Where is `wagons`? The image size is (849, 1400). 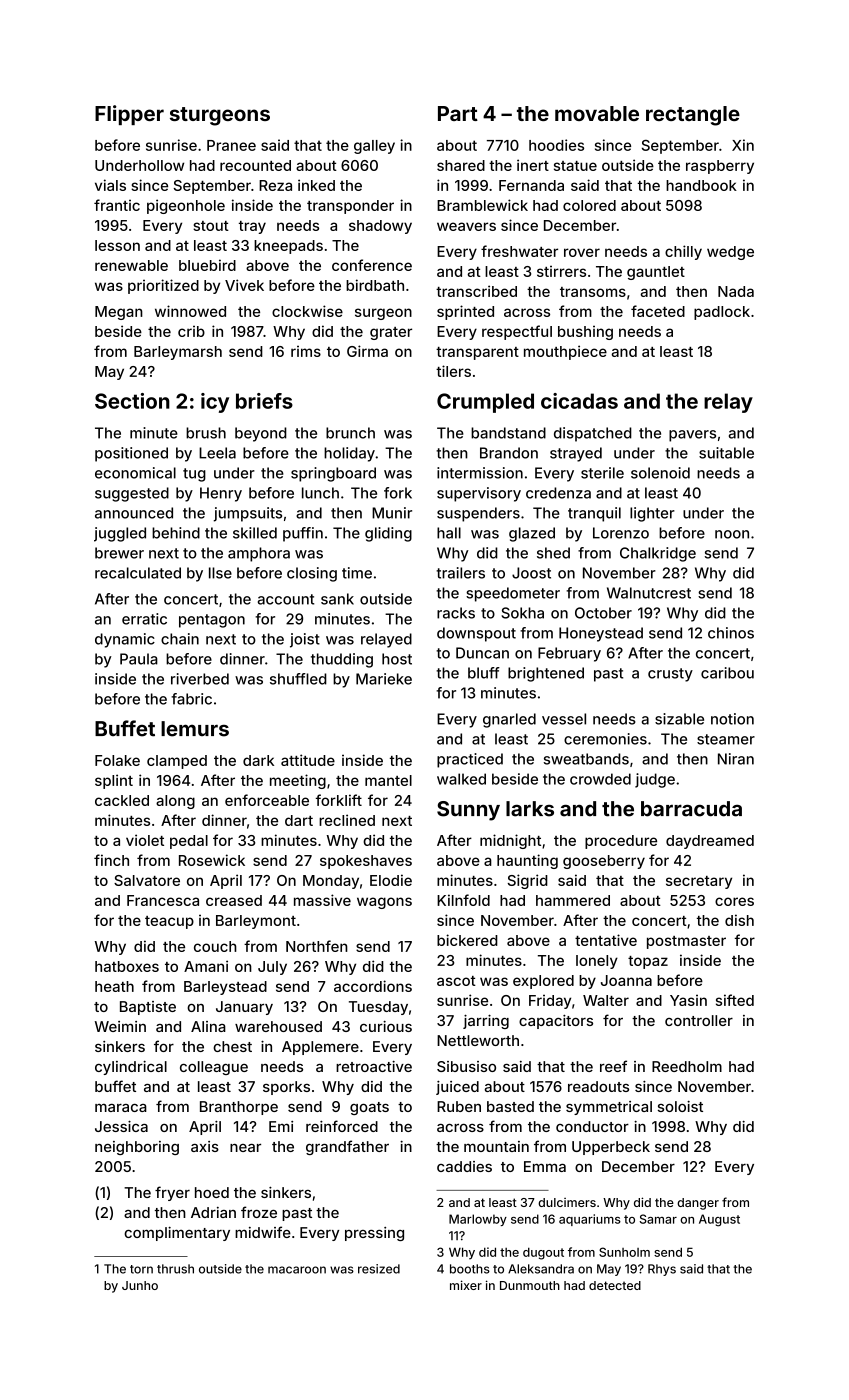 wagons is located at coordinates (384, 903).
